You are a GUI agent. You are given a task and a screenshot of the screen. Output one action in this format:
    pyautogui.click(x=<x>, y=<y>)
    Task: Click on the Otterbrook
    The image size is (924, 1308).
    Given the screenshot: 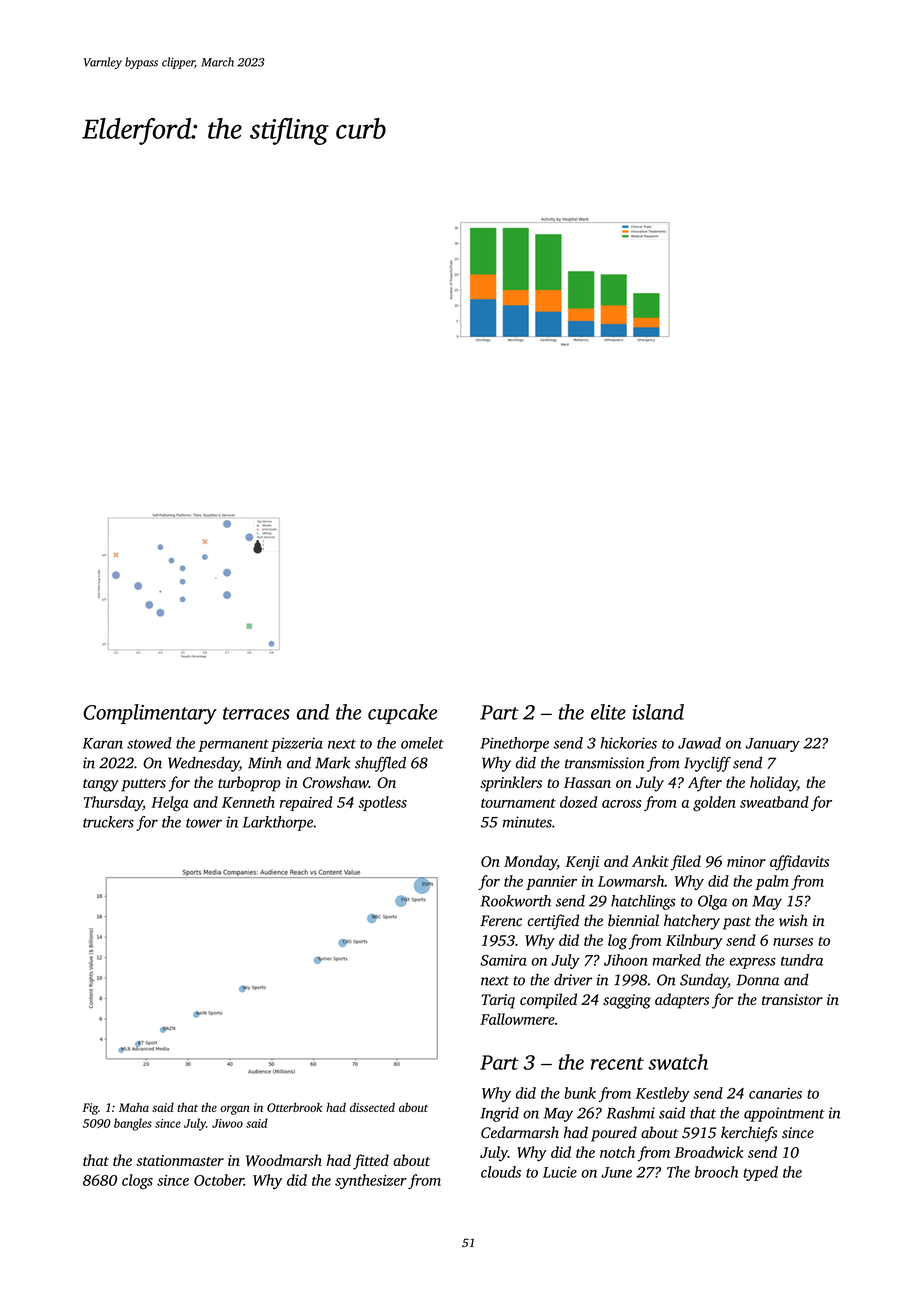 What is the action you would take?
    pyautogui.click(x=295, y=1107)
